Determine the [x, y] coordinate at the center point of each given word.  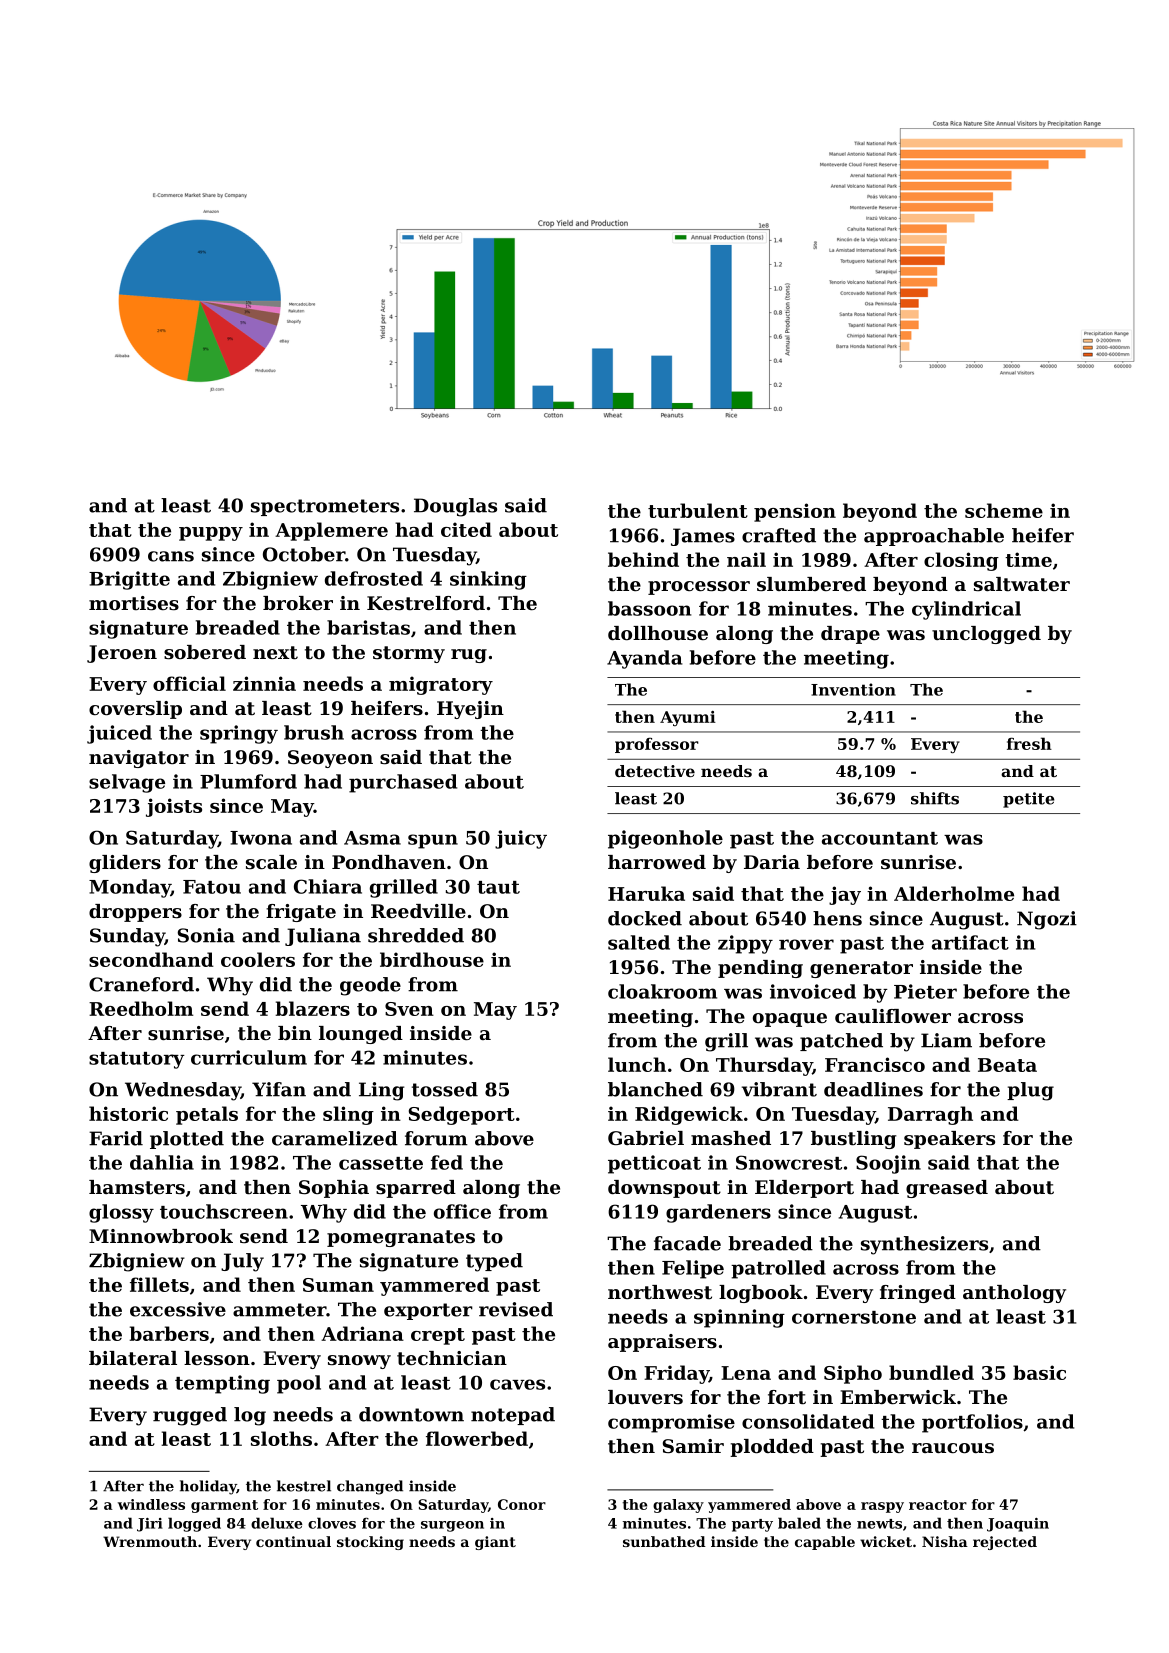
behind [643, 559]
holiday [208, 1487]
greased [947, 1189]
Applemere [331, 531]
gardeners [718, 1213]
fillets [159, 1284]
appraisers [662, 1343]
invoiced [813, 991]
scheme [1004, 510]
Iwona [261, 838]
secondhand [151, 959]
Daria [772, 862]
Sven [409, 1009]
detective [655, 771]
